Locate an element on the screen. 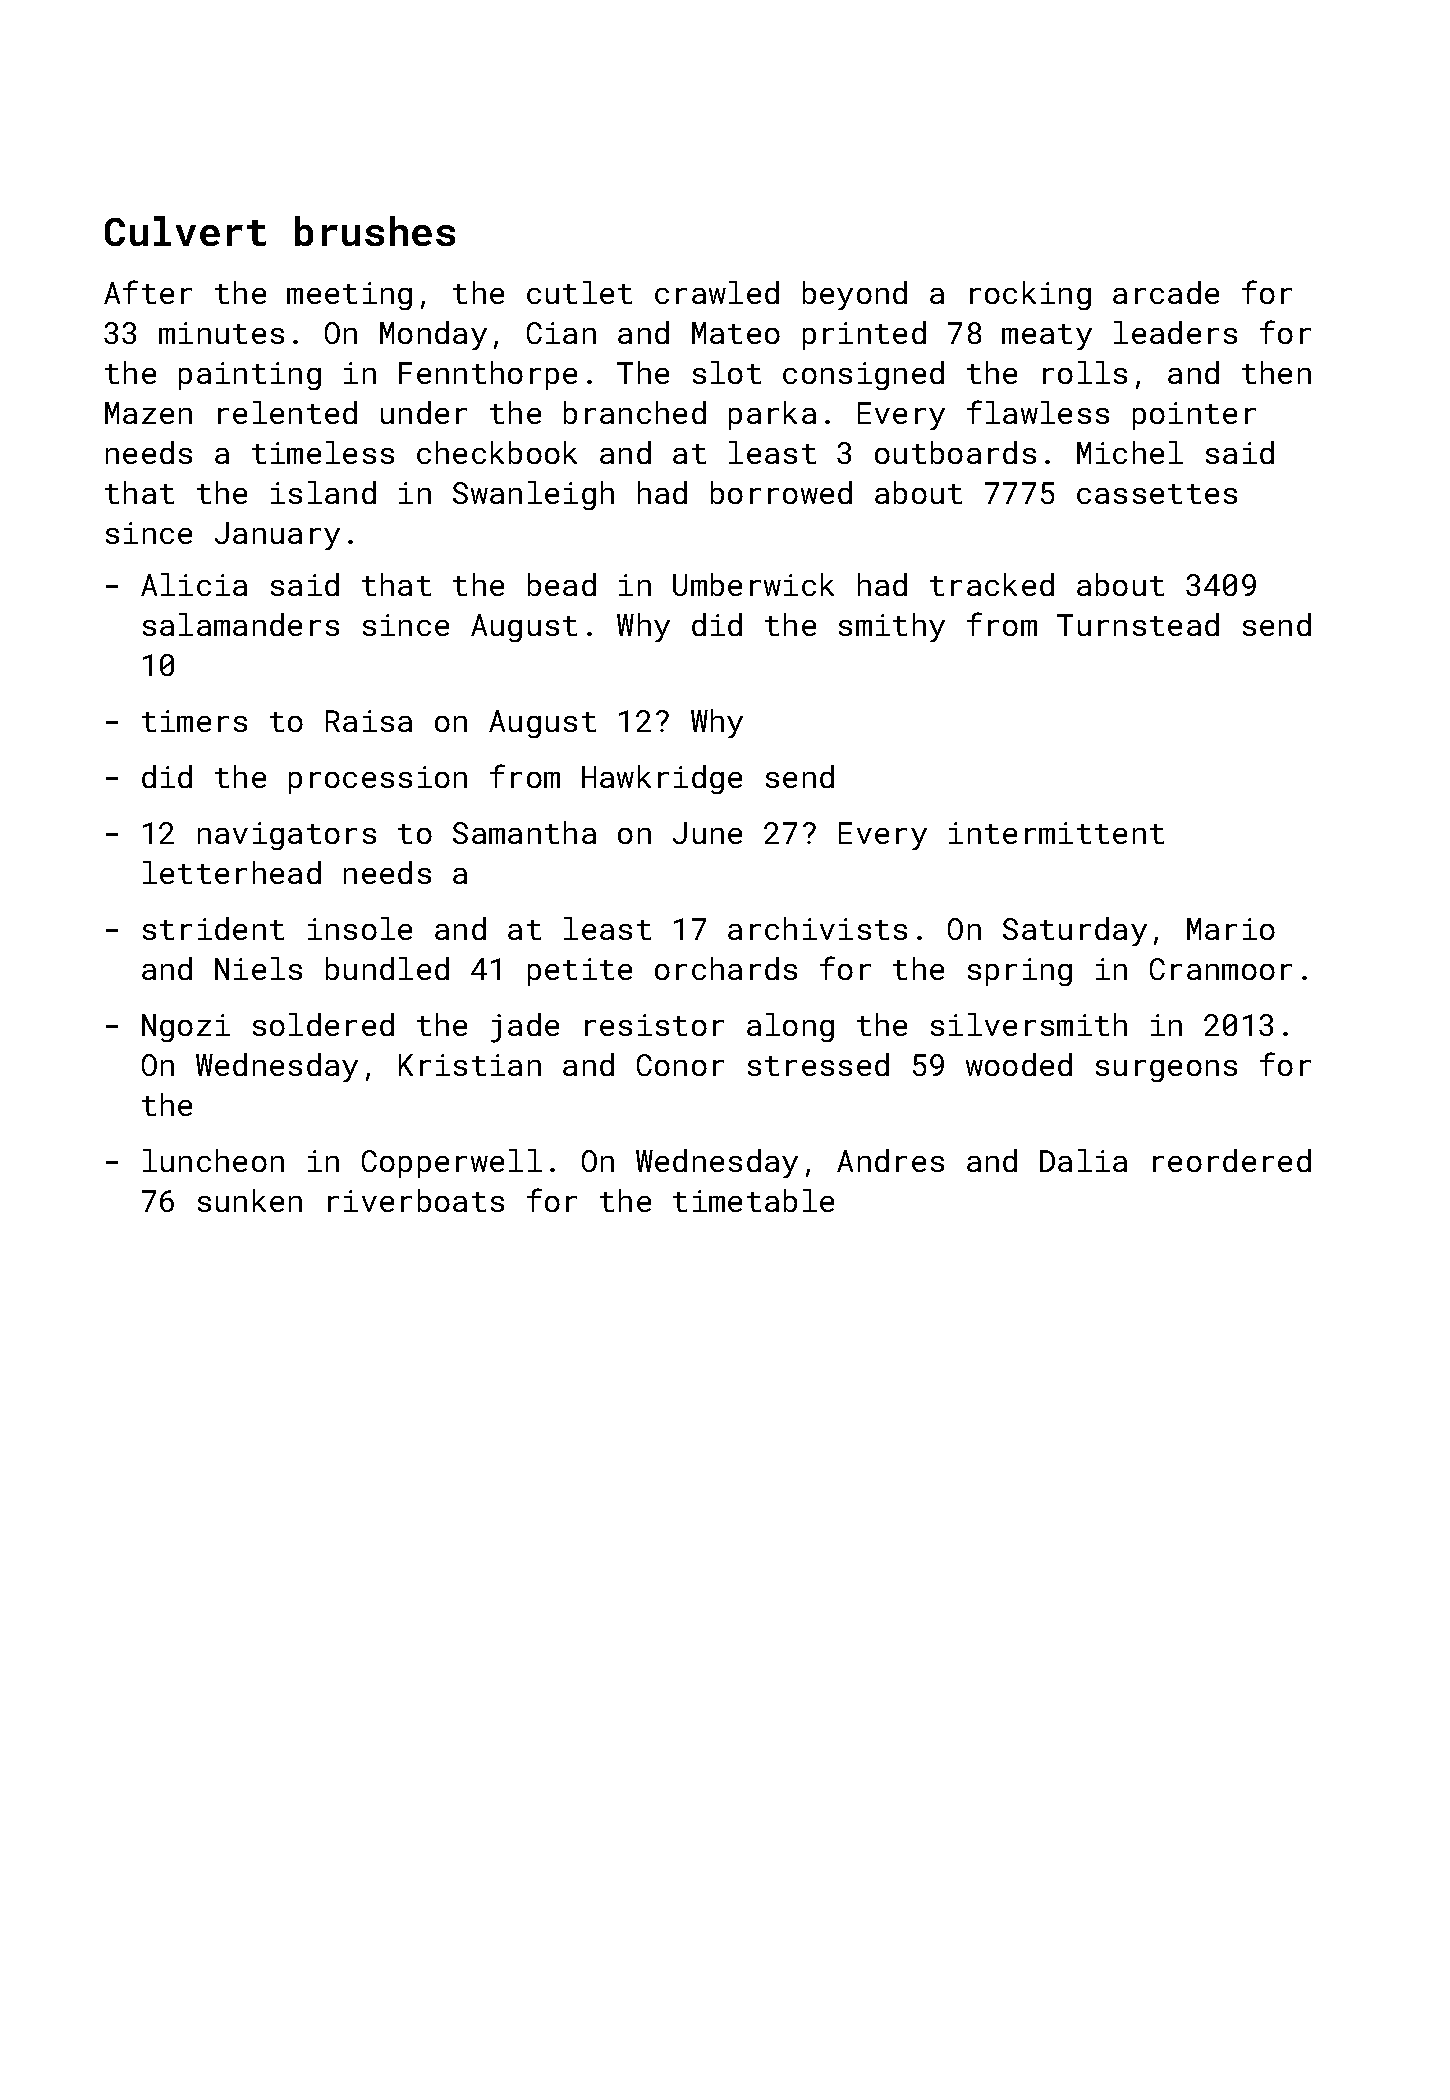 Image resolution: width=1450 pixels, height=2100 pixels. brushes is located at coordinates (375, 231).
